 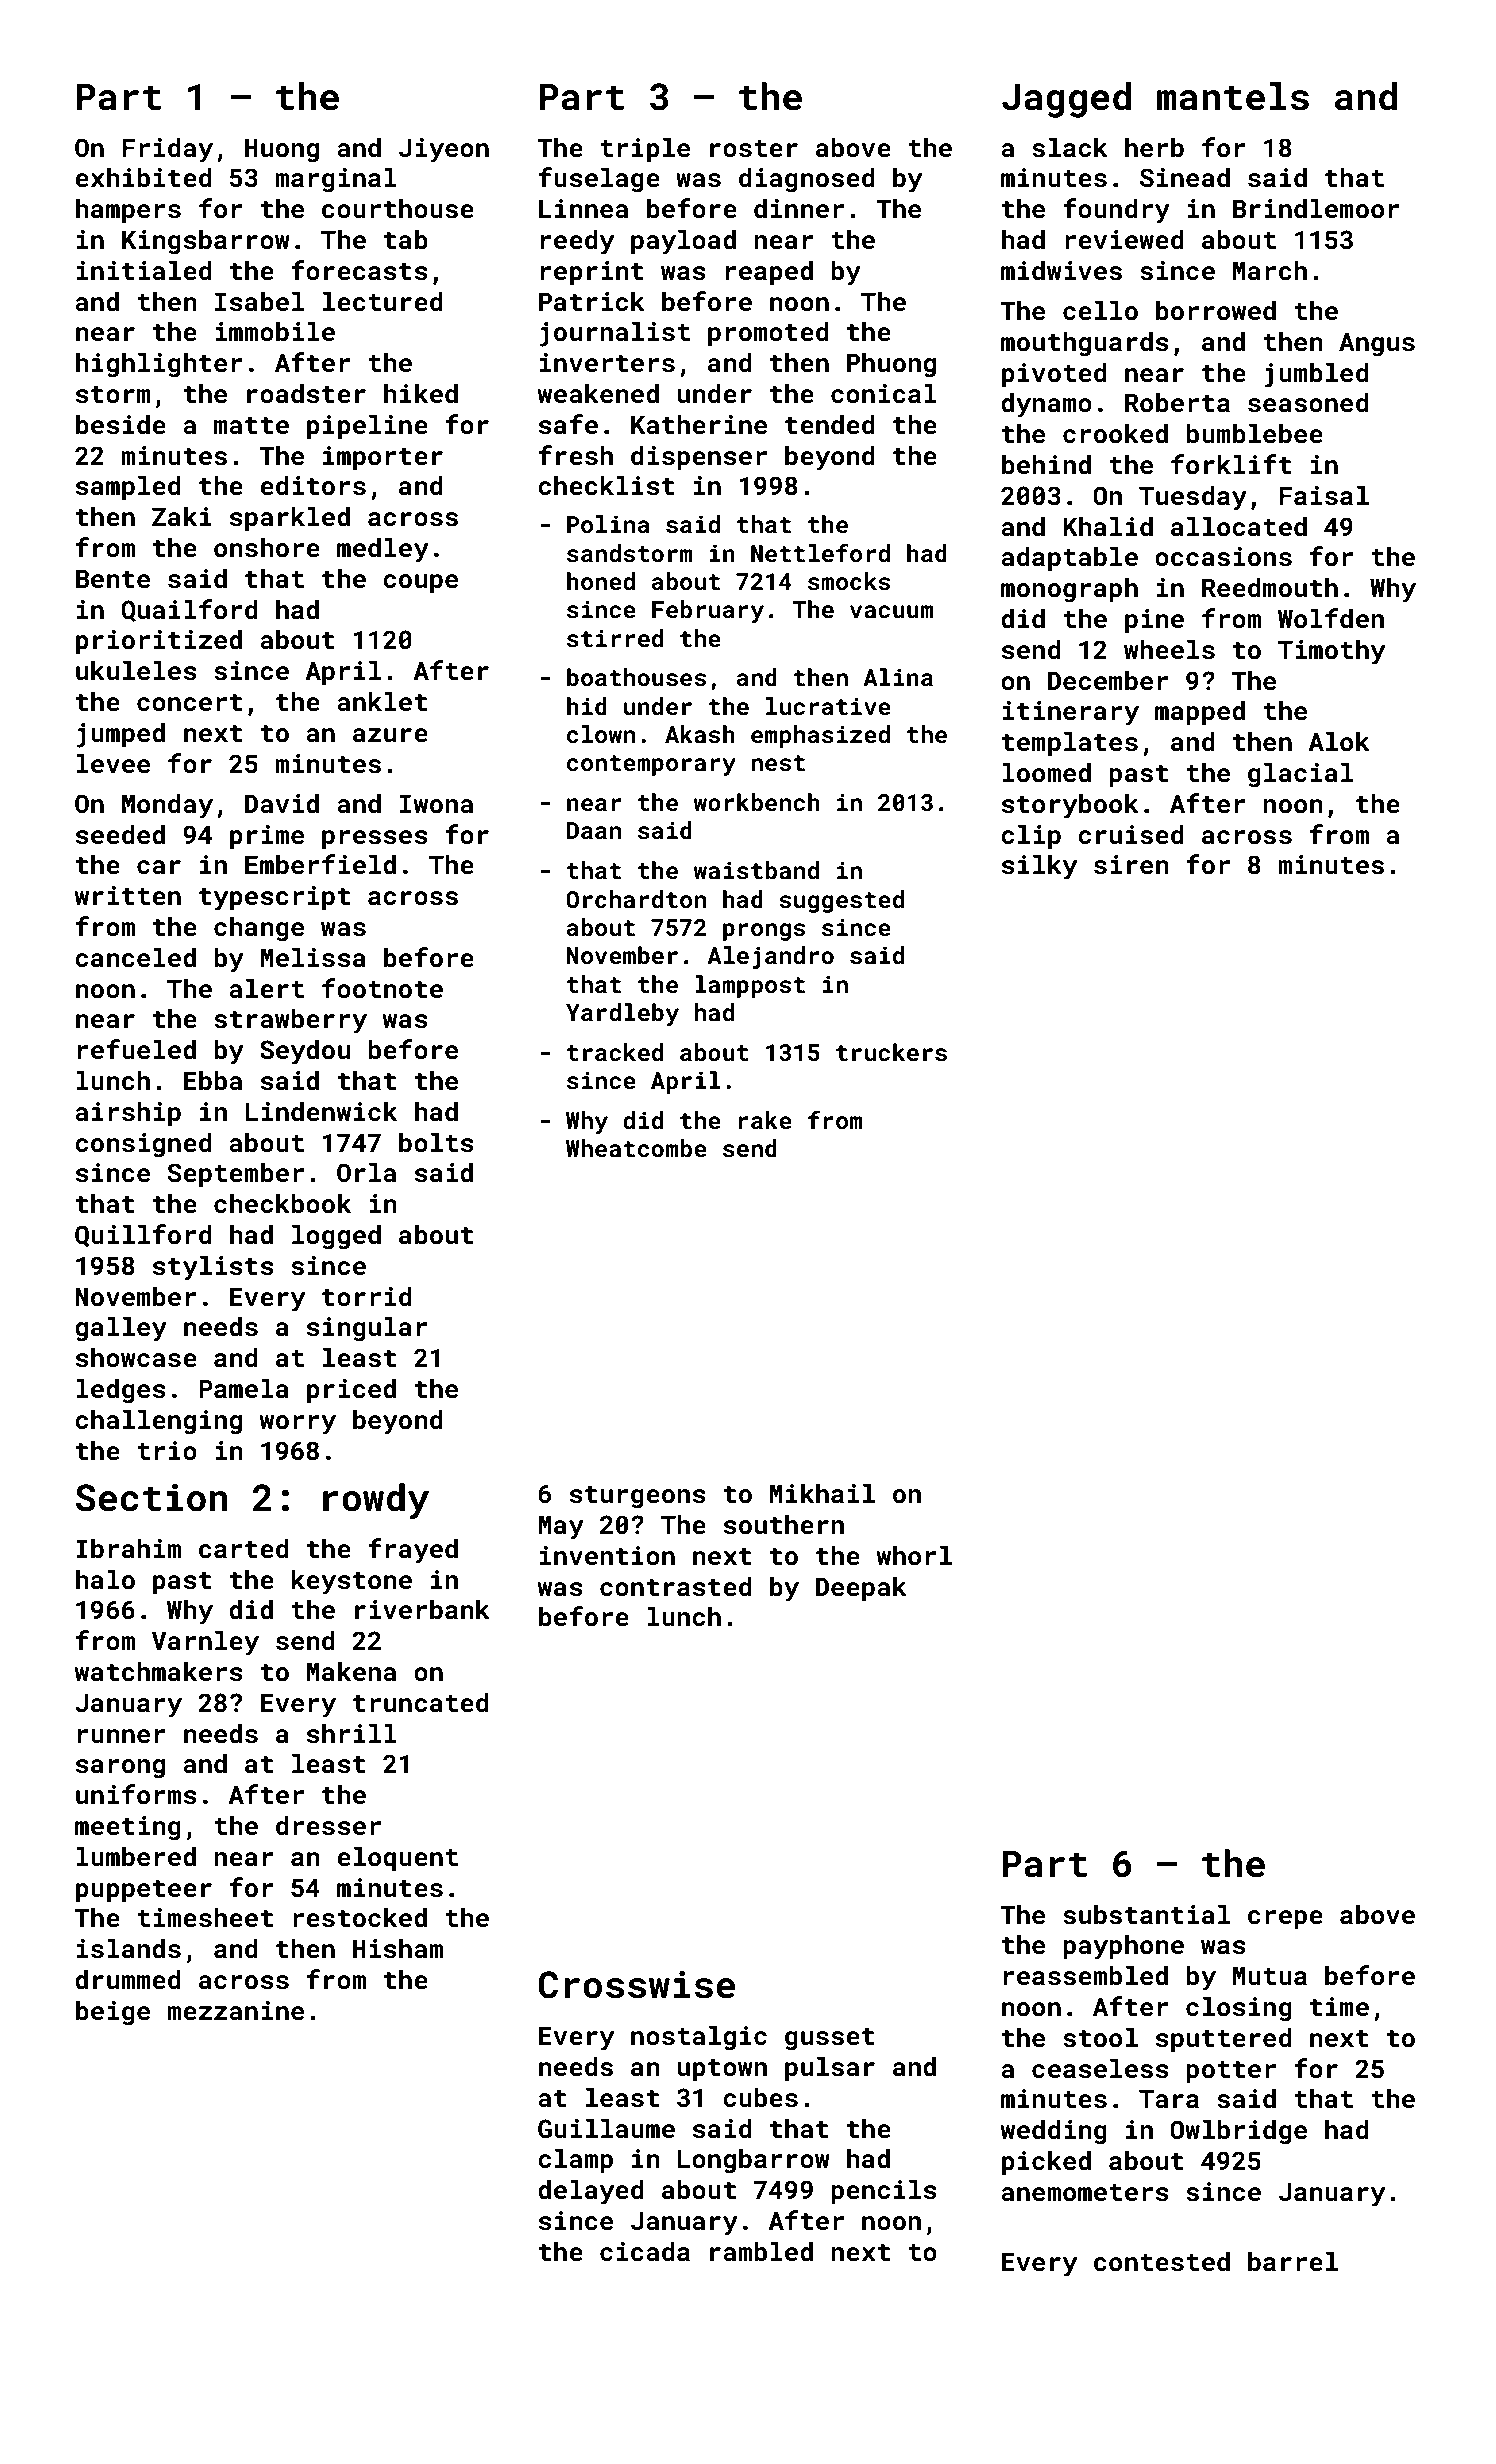 What do you see at coordinates (754, 2161) in the screenshot?
I see `Longbarrow` at bounding box center [754, 2161].
